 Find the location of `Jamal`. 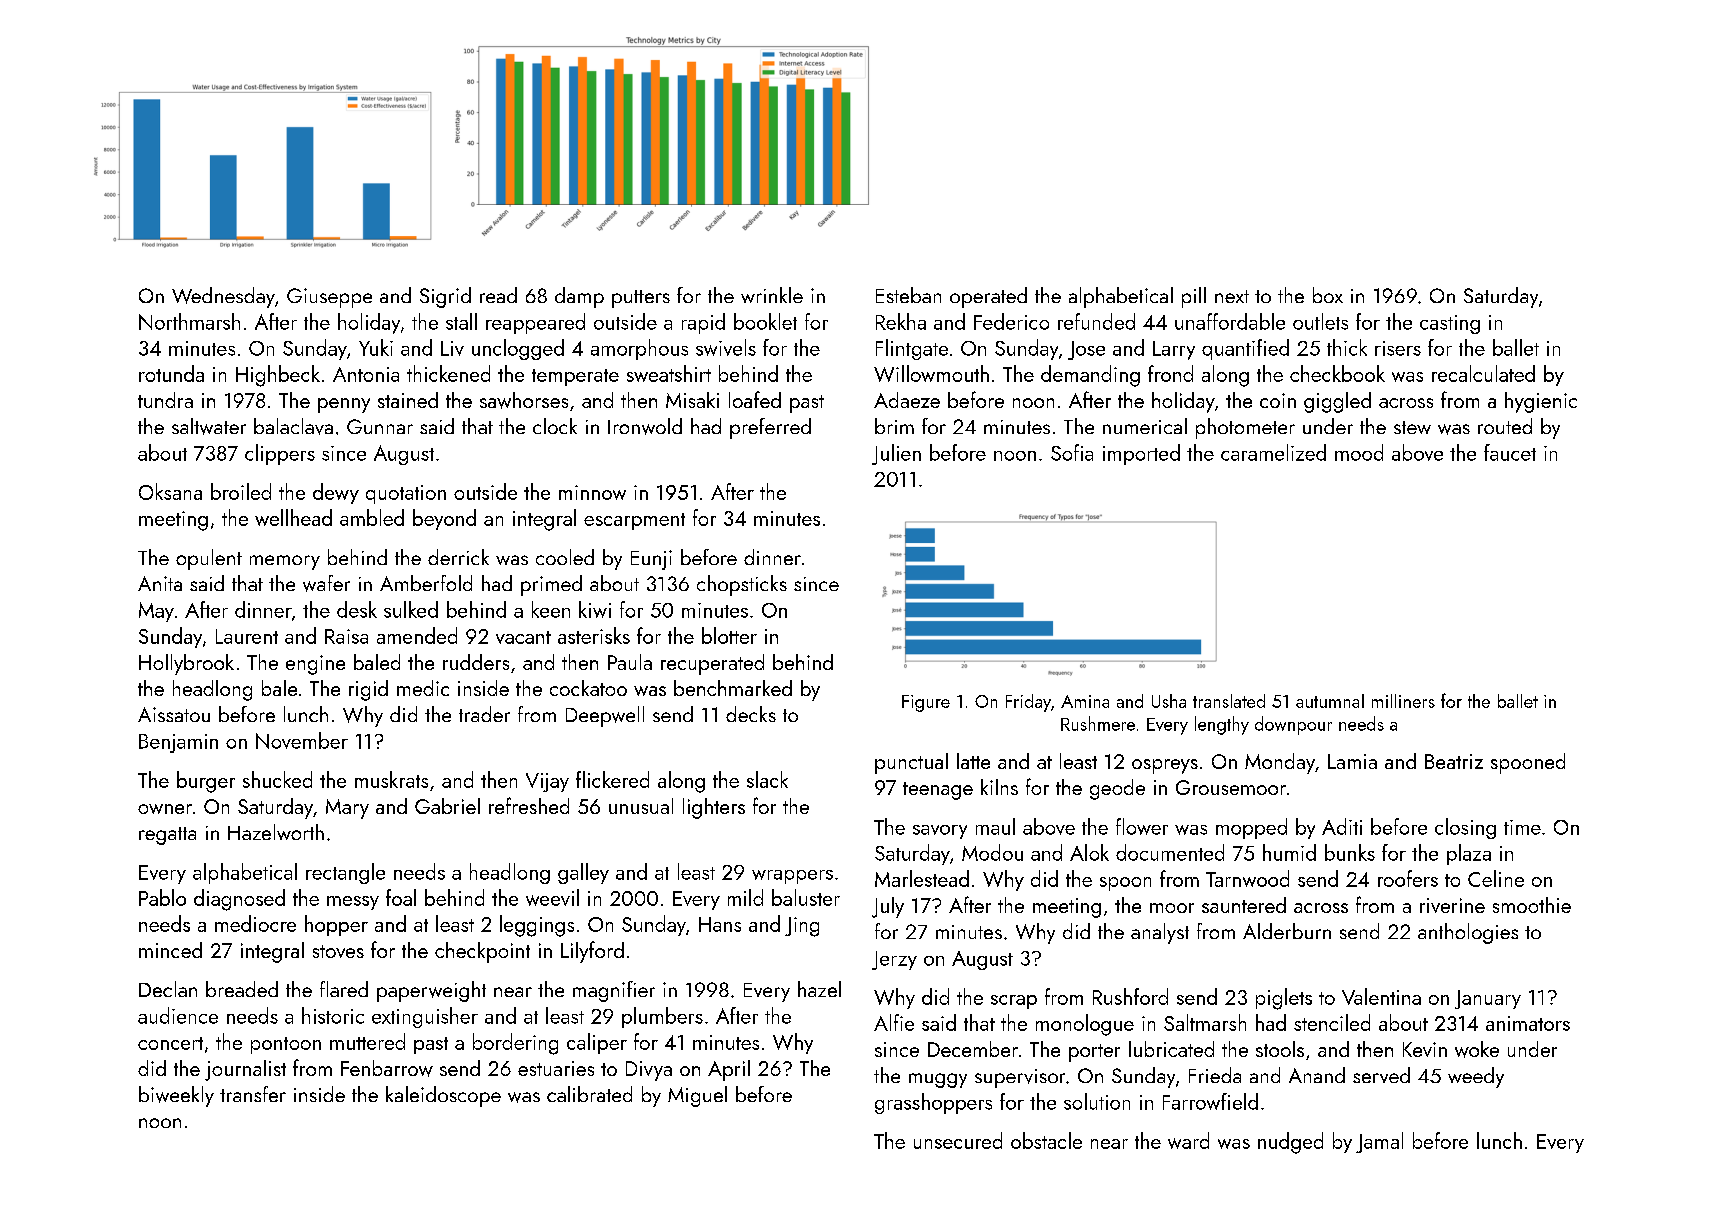

Jamal is located at coordinates (1379, 1142).
